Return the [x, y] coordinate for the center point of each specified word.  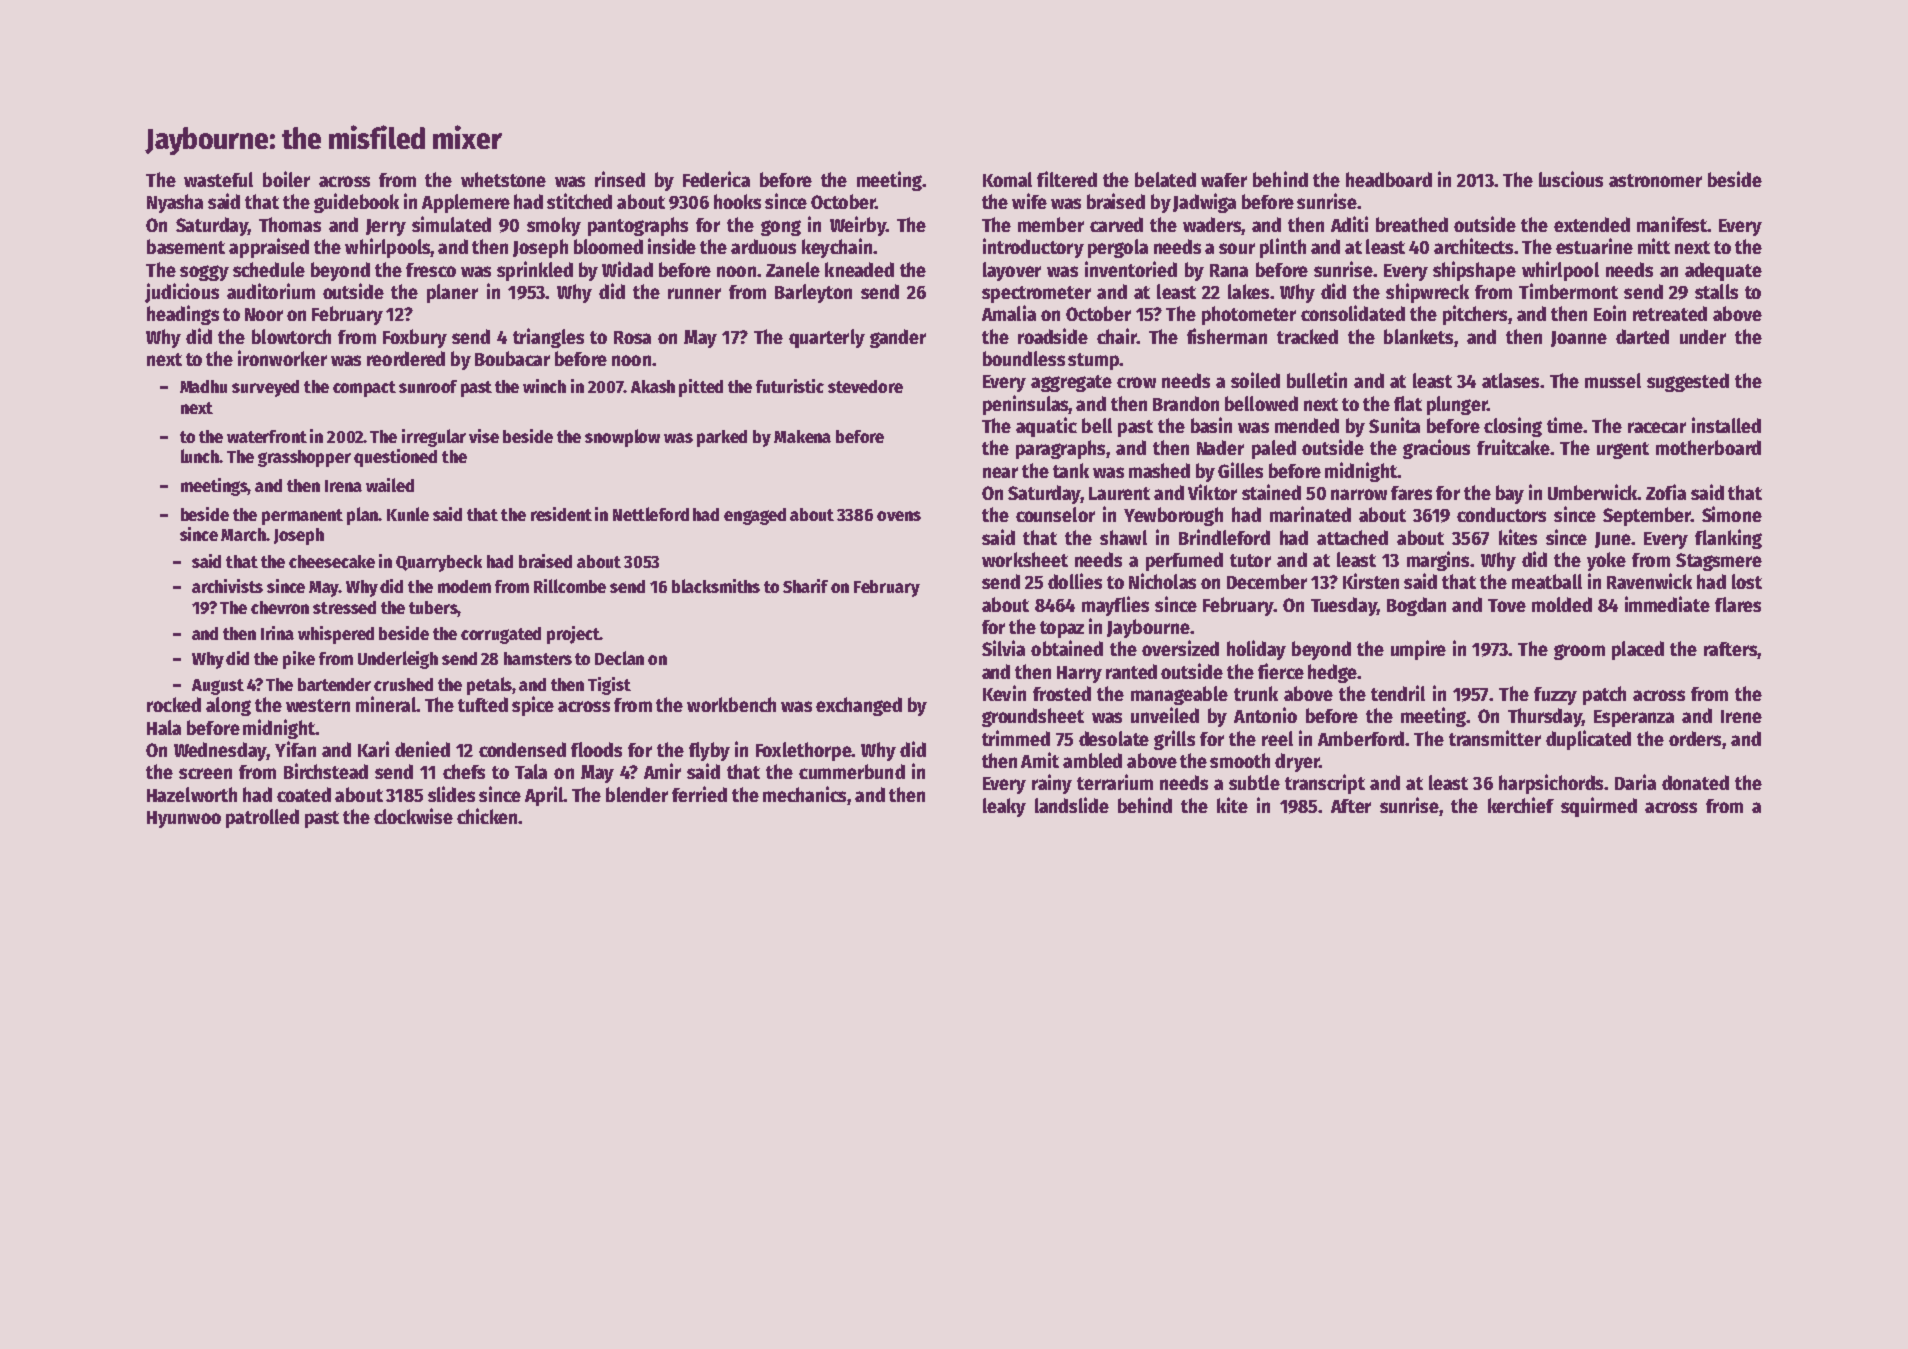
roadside [1053, 336]
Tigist [609, 686]
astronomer [1655, 180]
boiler [286, 179]
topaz [1062, 629]
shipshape [1474, 271]
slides [451, 794]
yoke [1606, 561]
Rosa [632, 337]
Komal [1007, 179]
